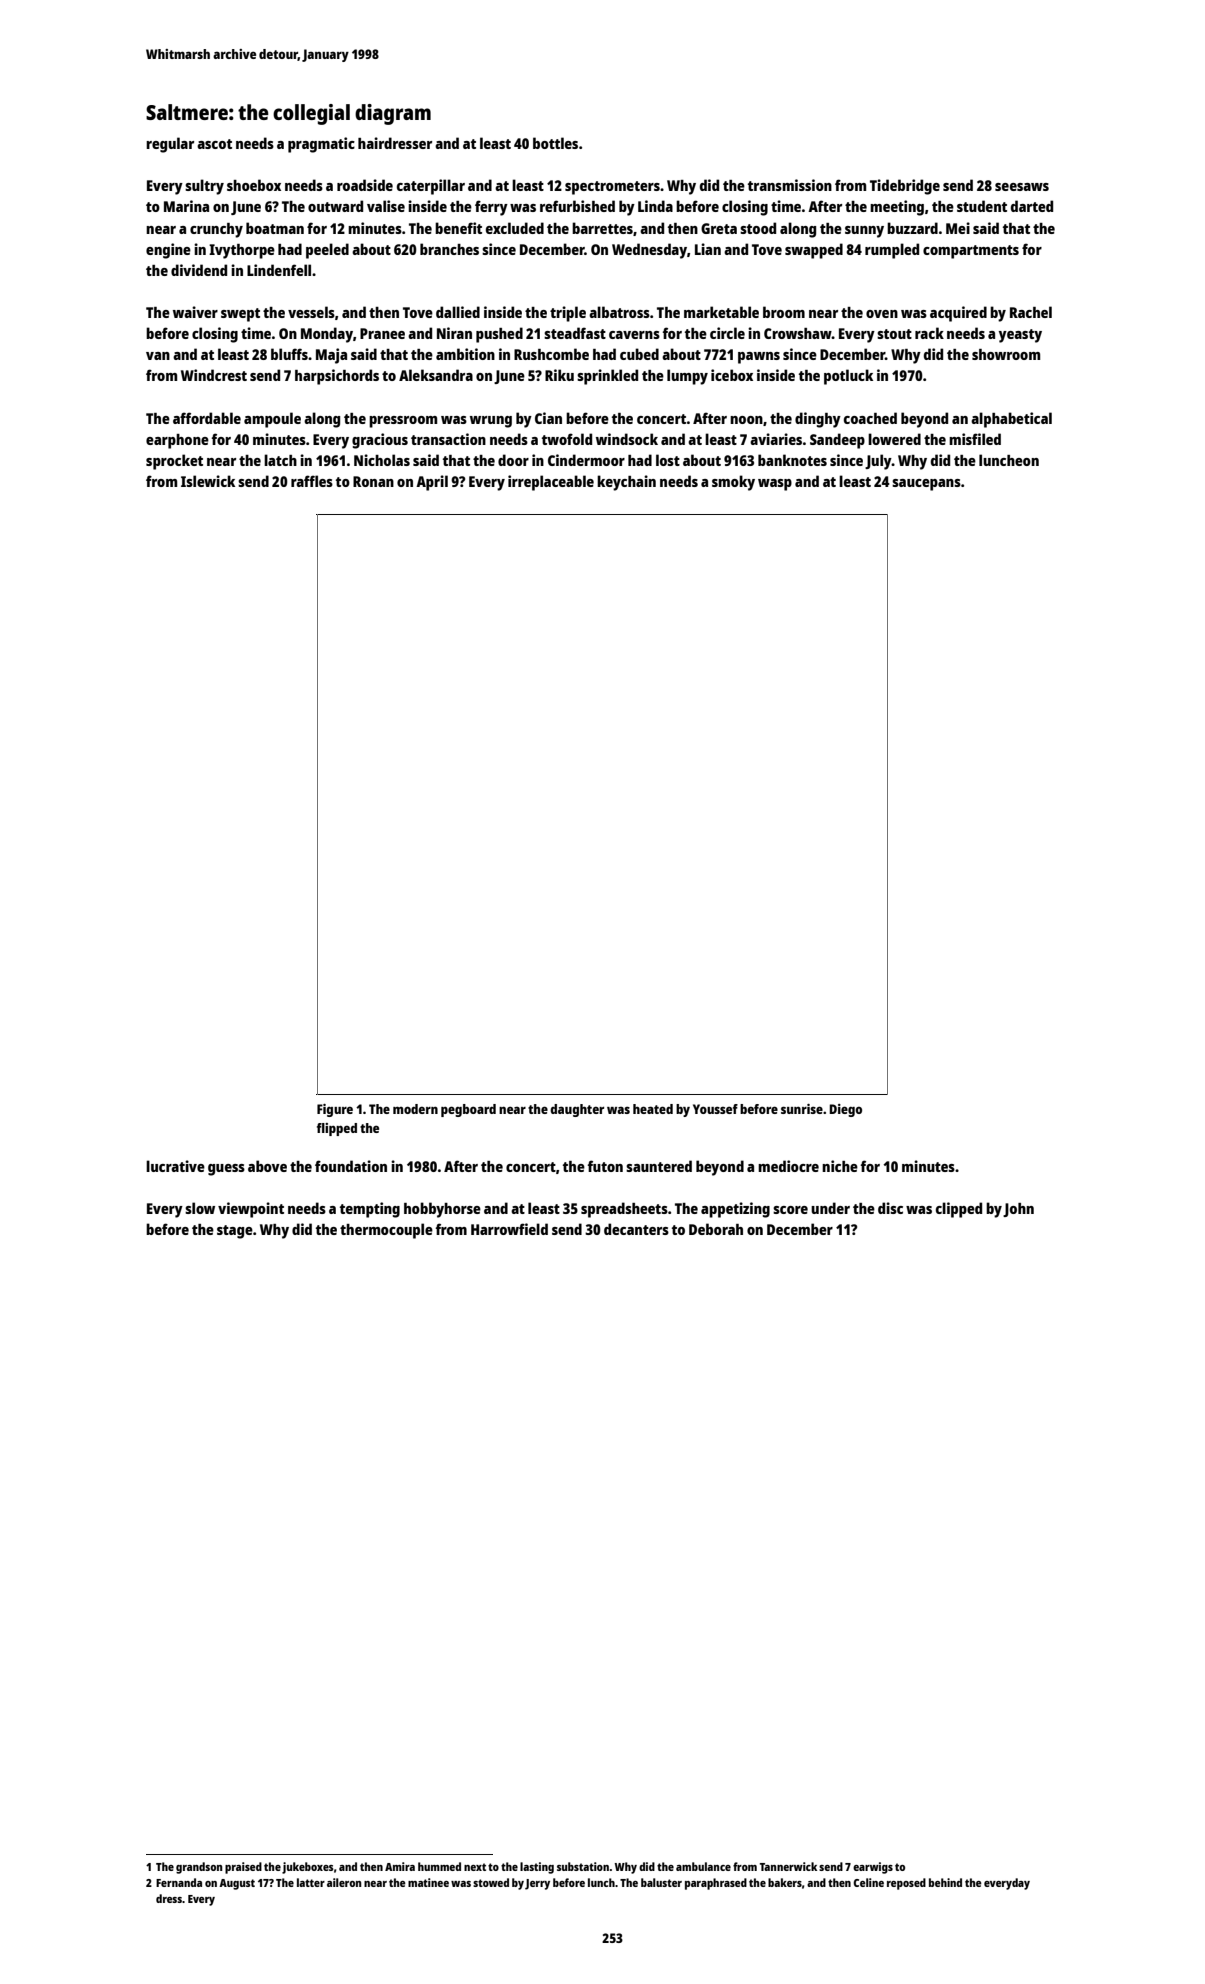  What do you see at coordinates (344, 1882) in the screenshot?
I see `aileron` at bounding box center [344, 1882].
